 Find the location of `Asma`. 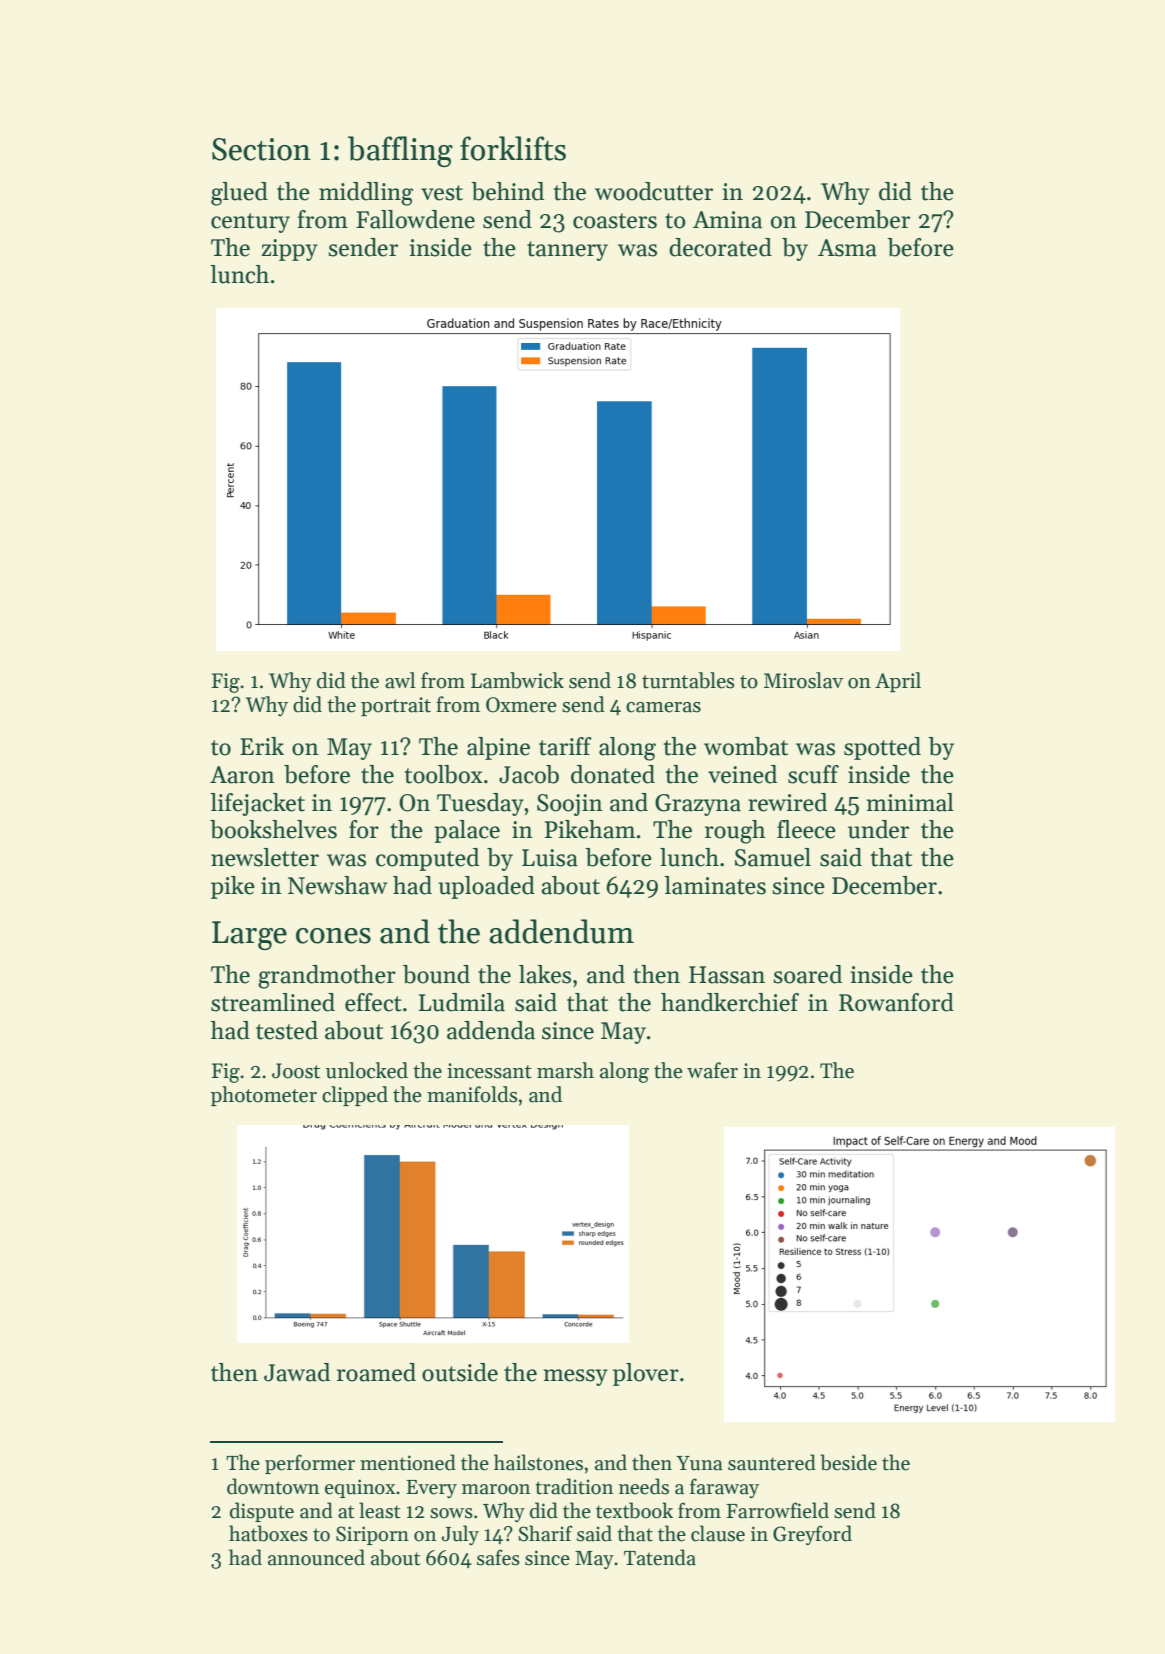

Asma is located at coordinates (847, 248).
